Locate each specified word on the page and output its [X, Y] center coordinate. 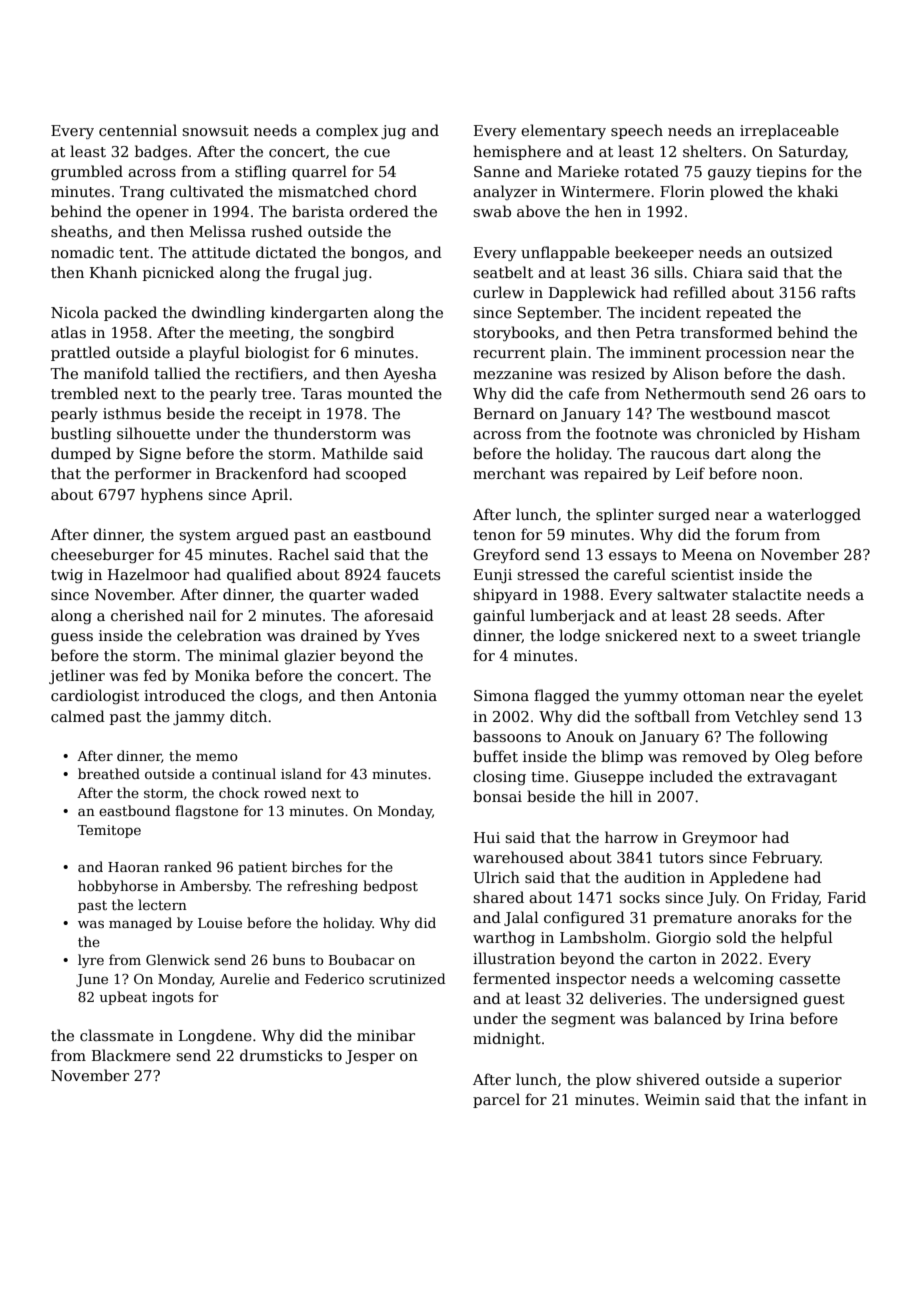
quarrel [319, 172]
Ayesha [410, 374]
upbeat [123, 998]
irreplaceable [789, 131]
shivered [668, 1079]
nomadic [82, 252]
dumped [81, 454]
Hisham [831, 433]
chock [239, 792]
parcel [496, 1100]
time [547, 776]
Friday [795, 898]
